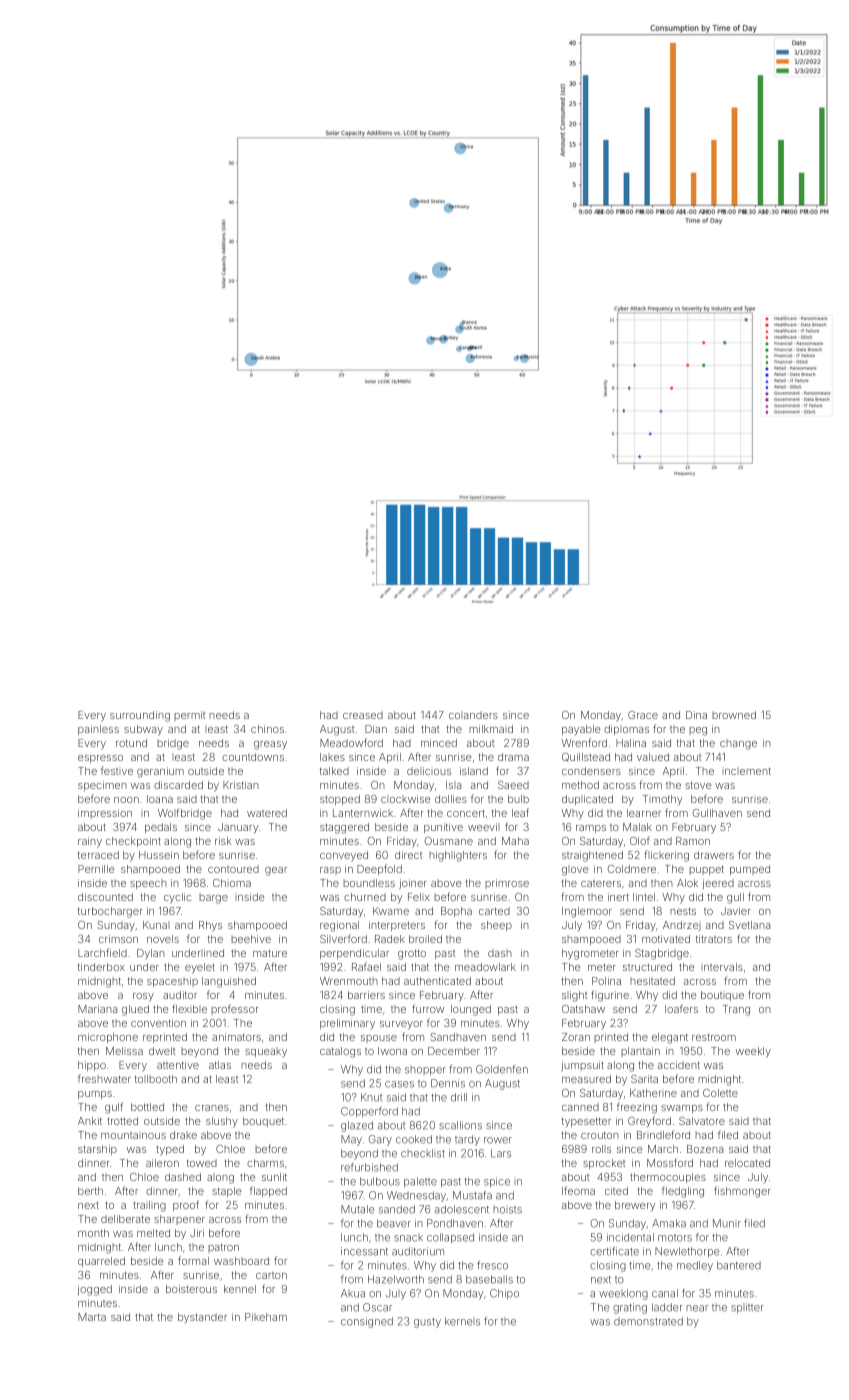 This screenshot has height=1400, width=849. I want to click on cases, so click(399, 1084).
